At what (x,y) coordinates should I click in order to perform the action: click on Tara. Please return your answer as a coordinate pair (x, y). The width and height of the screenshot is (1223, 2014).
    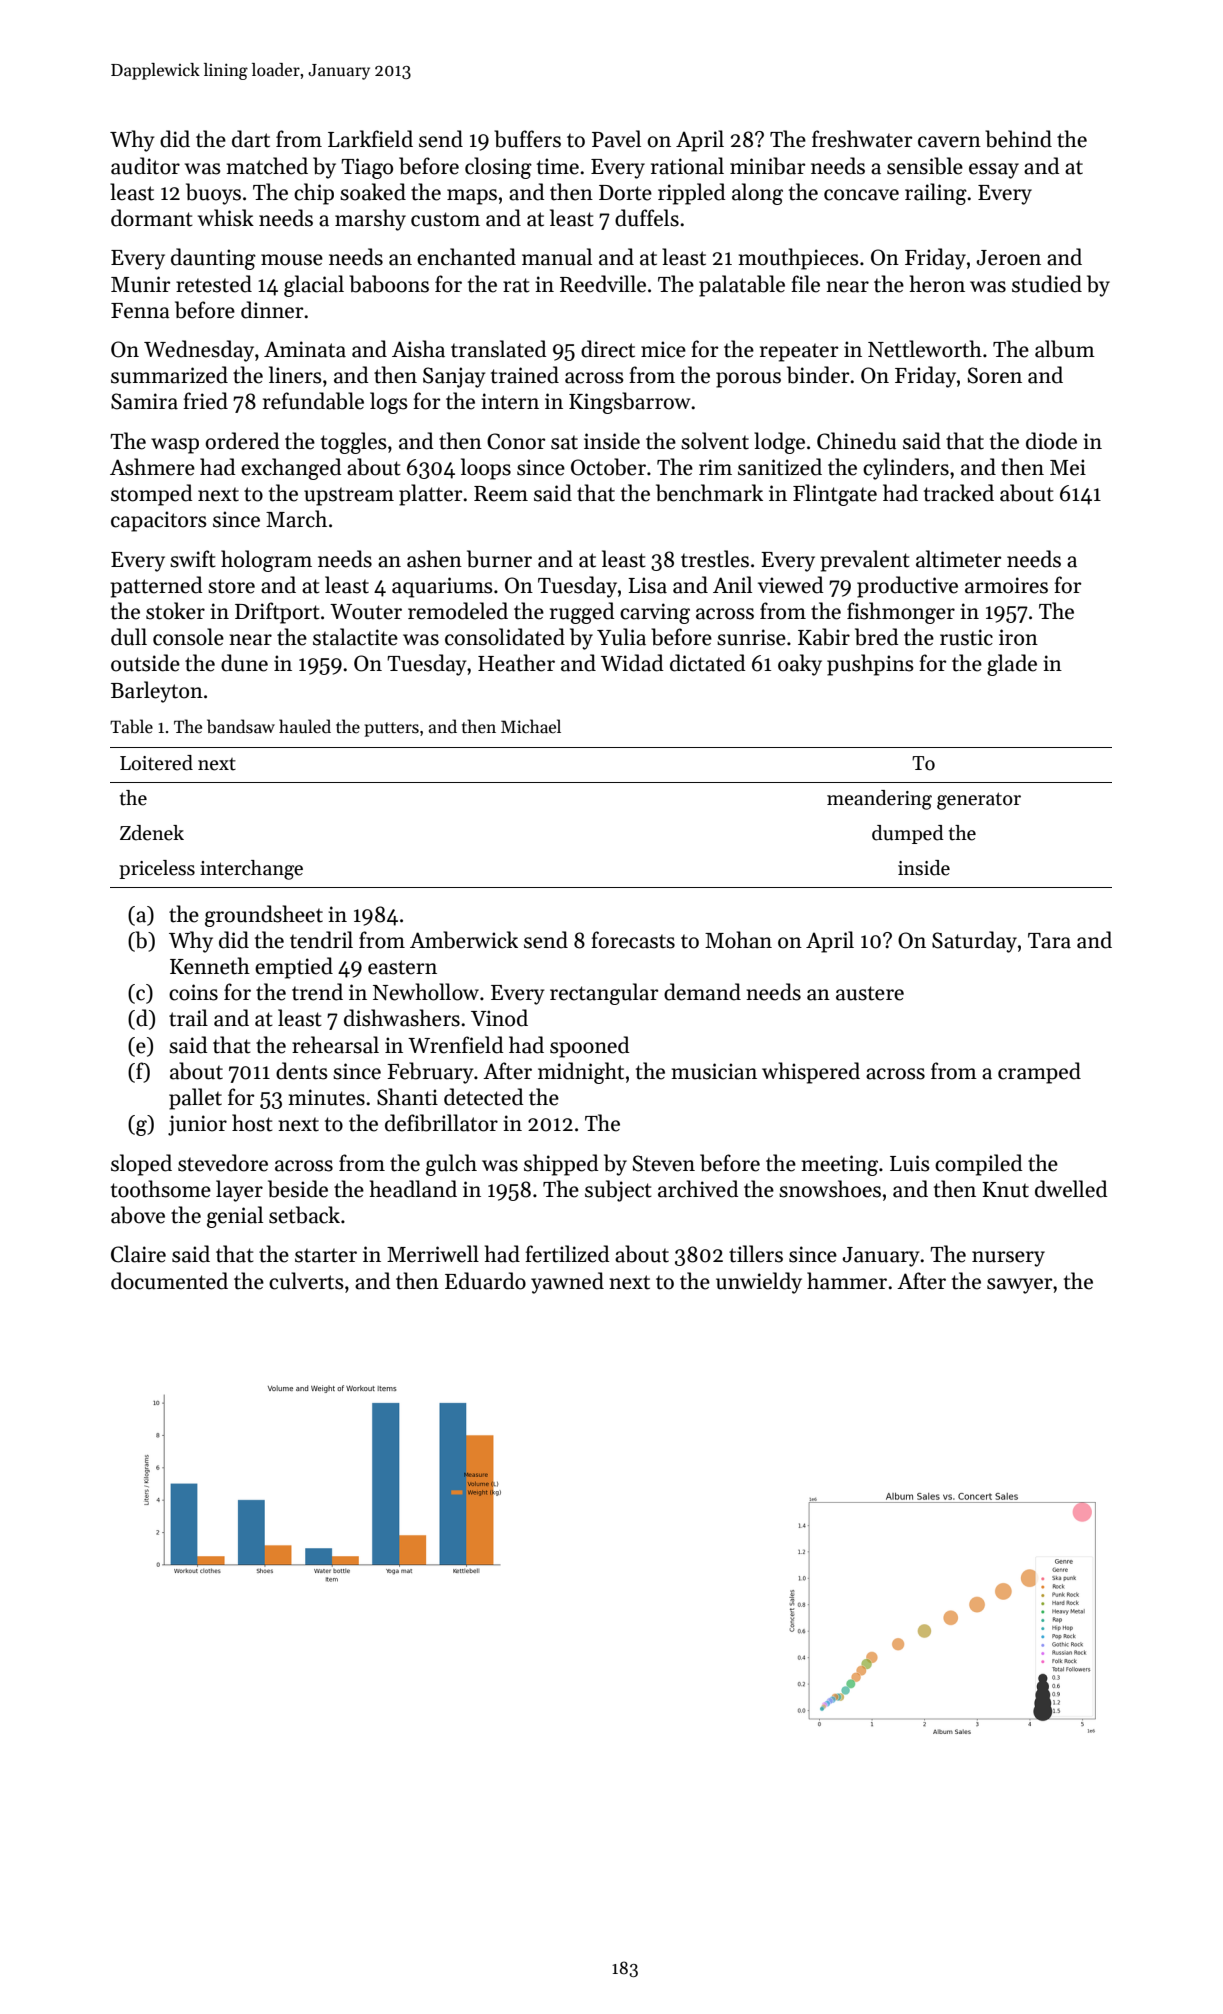
    Looking at the image, I should click on (1049, 941).
